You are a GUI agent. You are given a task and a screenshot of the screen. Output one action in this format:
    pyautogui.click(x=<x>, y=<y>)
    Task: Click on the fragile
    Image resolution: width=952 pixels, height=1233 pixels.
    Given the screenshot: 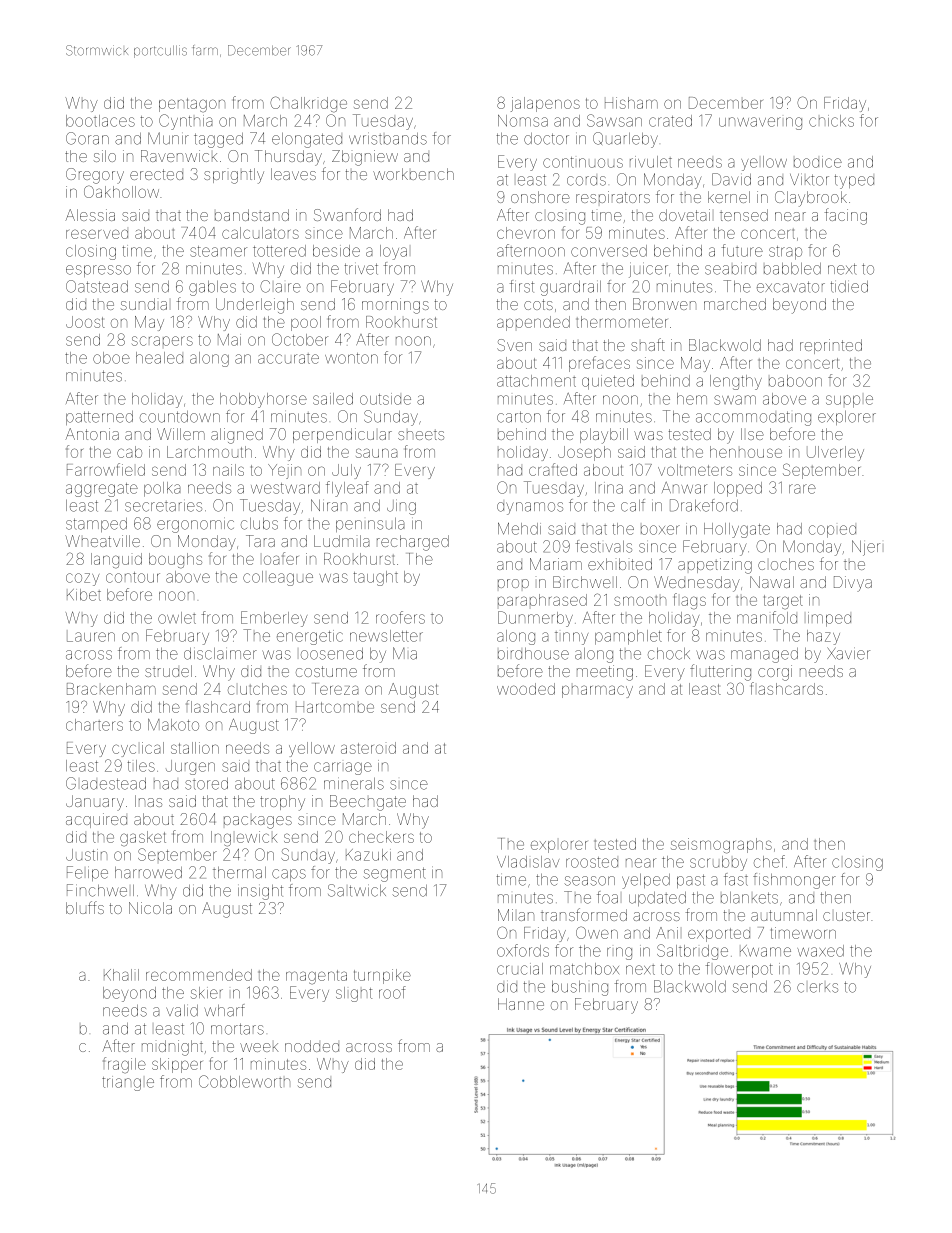 What is the action you would take?
    pyautogui.click(x=124, y=1065)
